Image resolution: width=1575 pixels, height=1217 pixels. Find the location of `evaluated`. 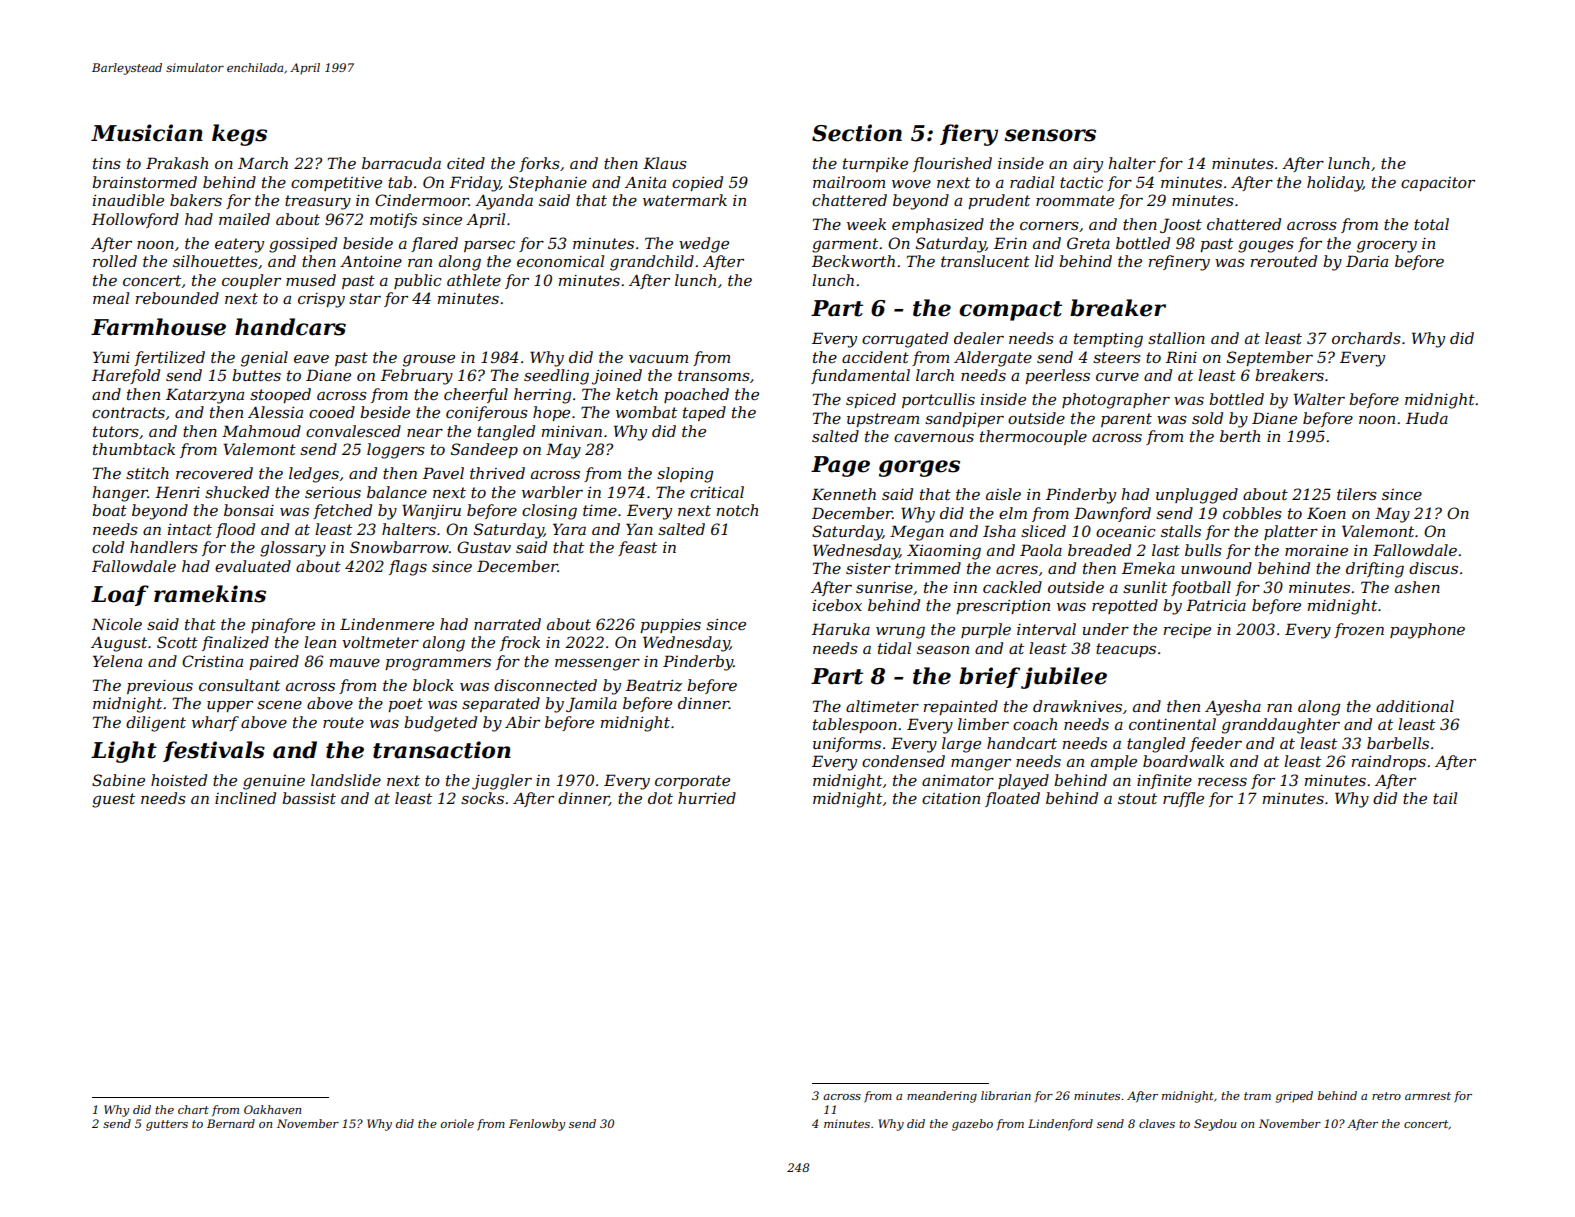

evaluated is located at coordinates (253, 566).
